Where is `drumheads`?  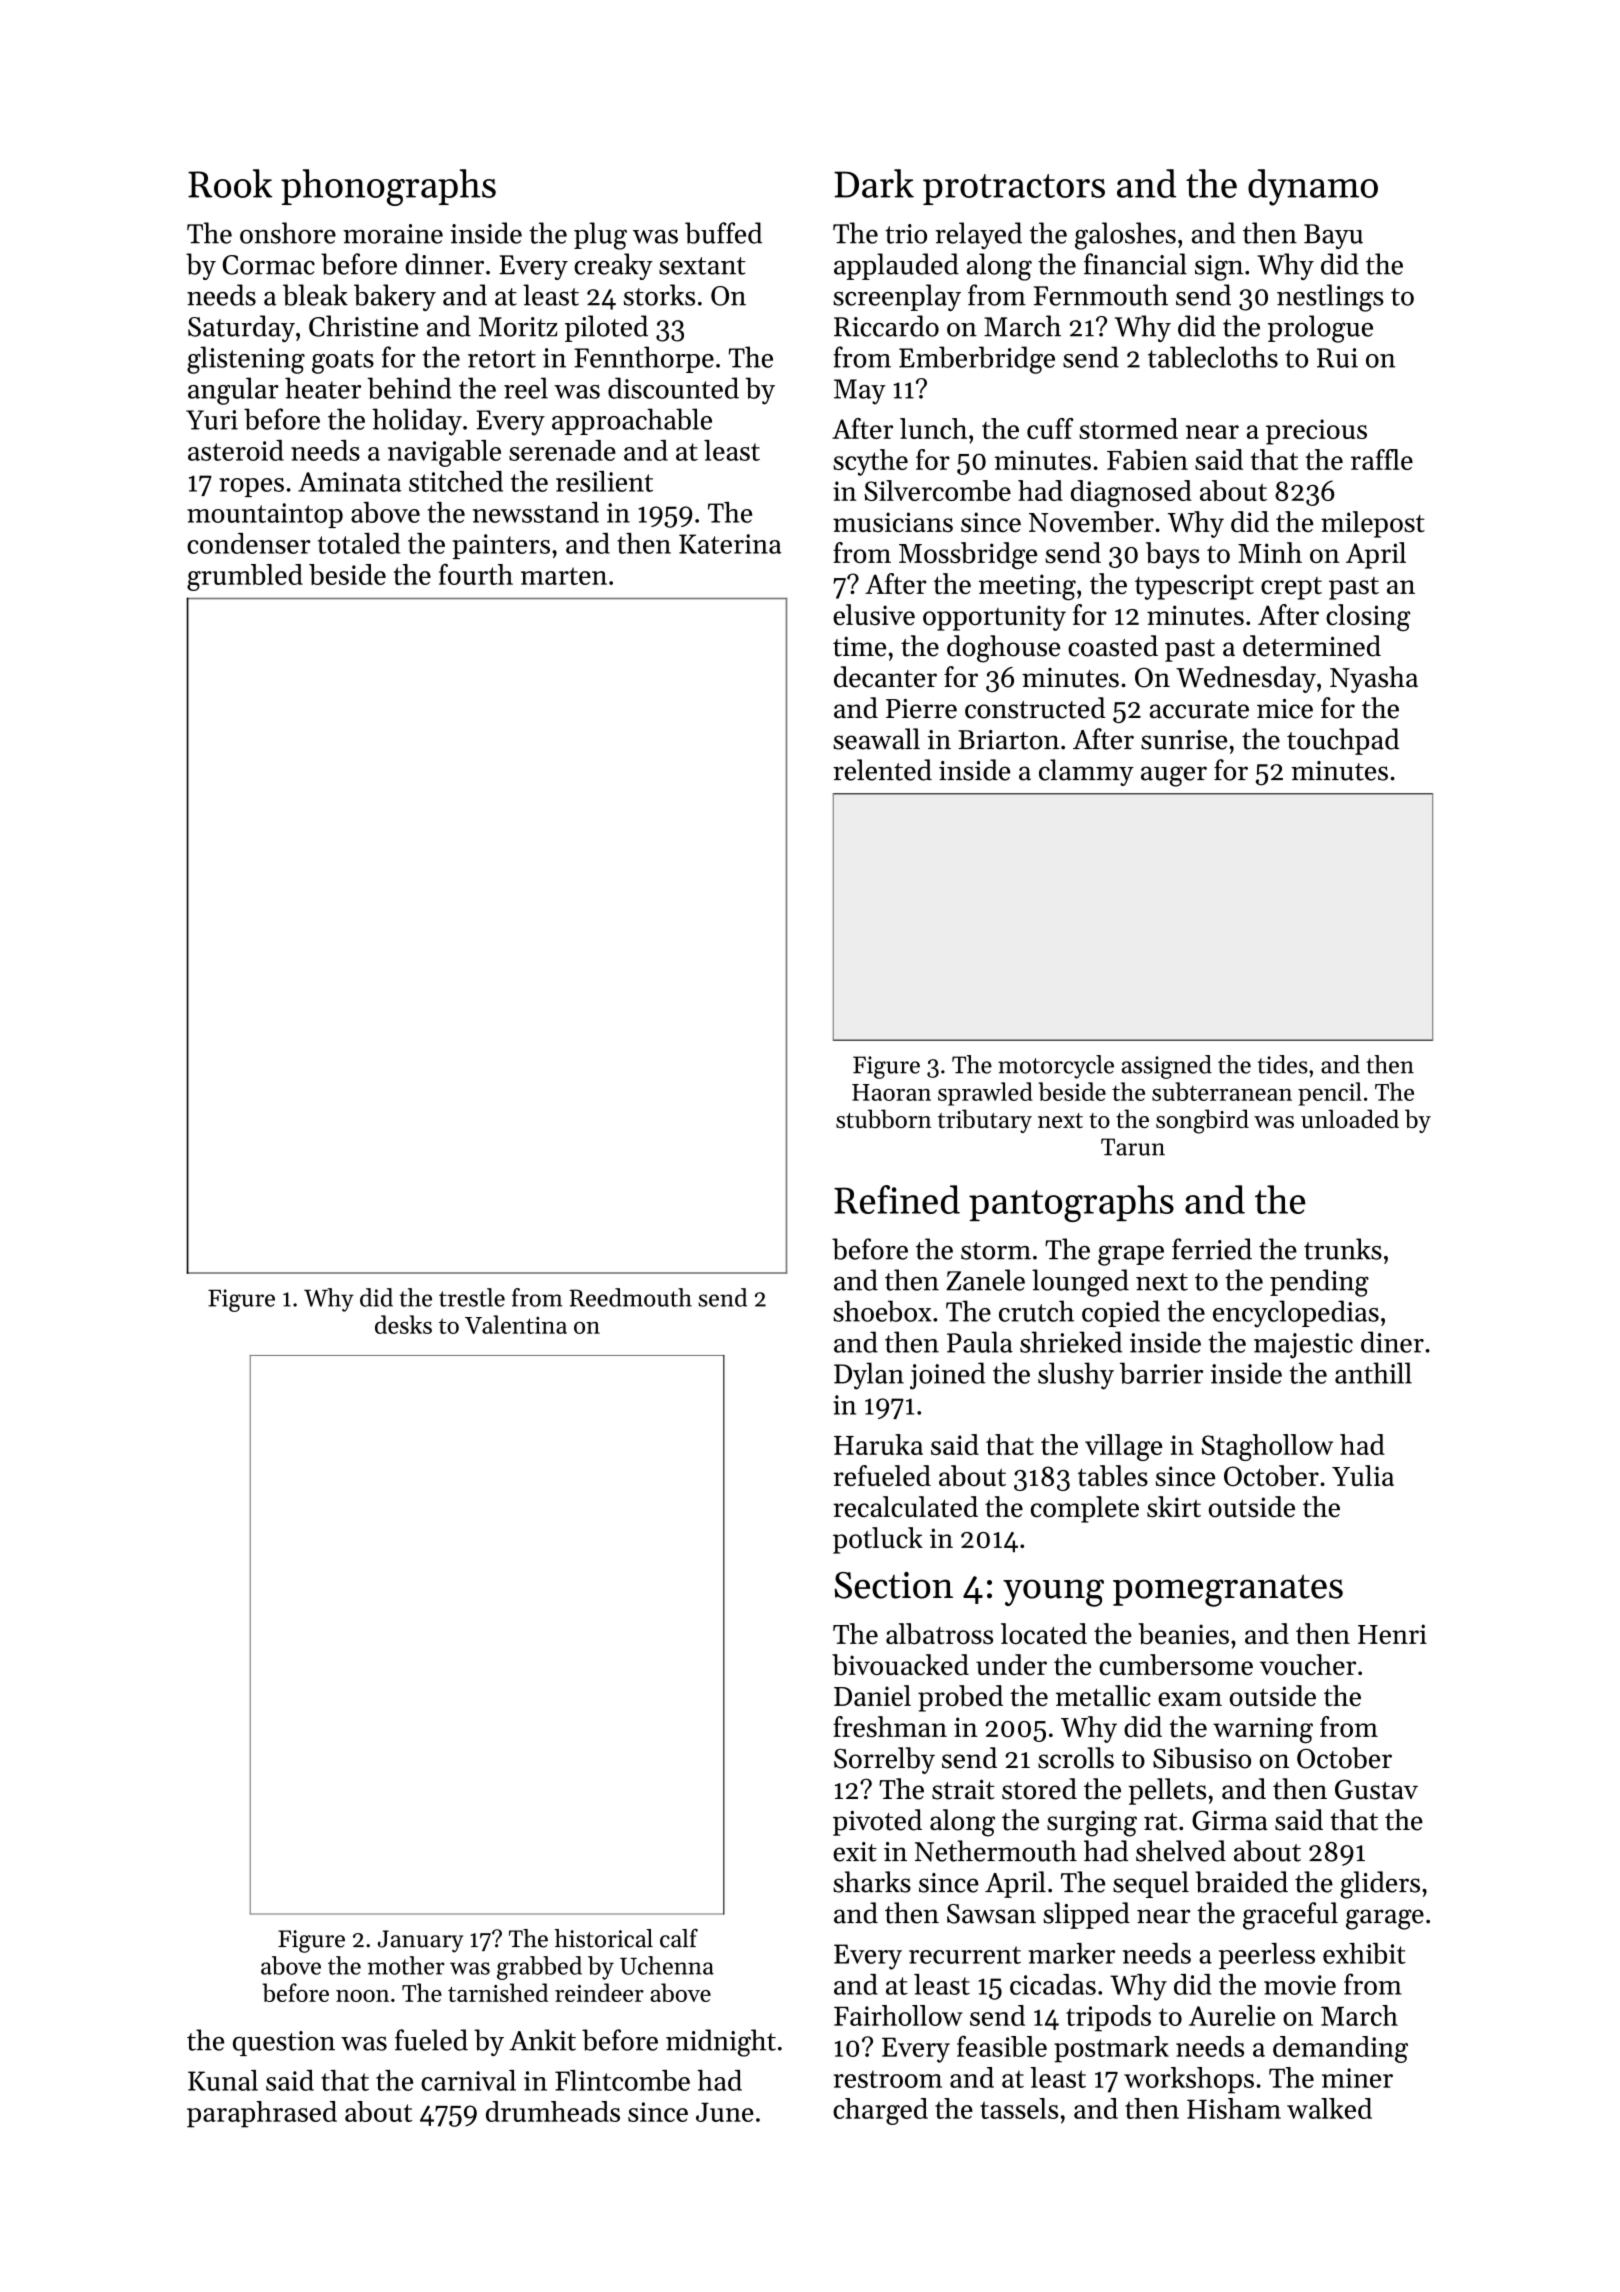
drumheads is located at coordinates (553, 2111).
